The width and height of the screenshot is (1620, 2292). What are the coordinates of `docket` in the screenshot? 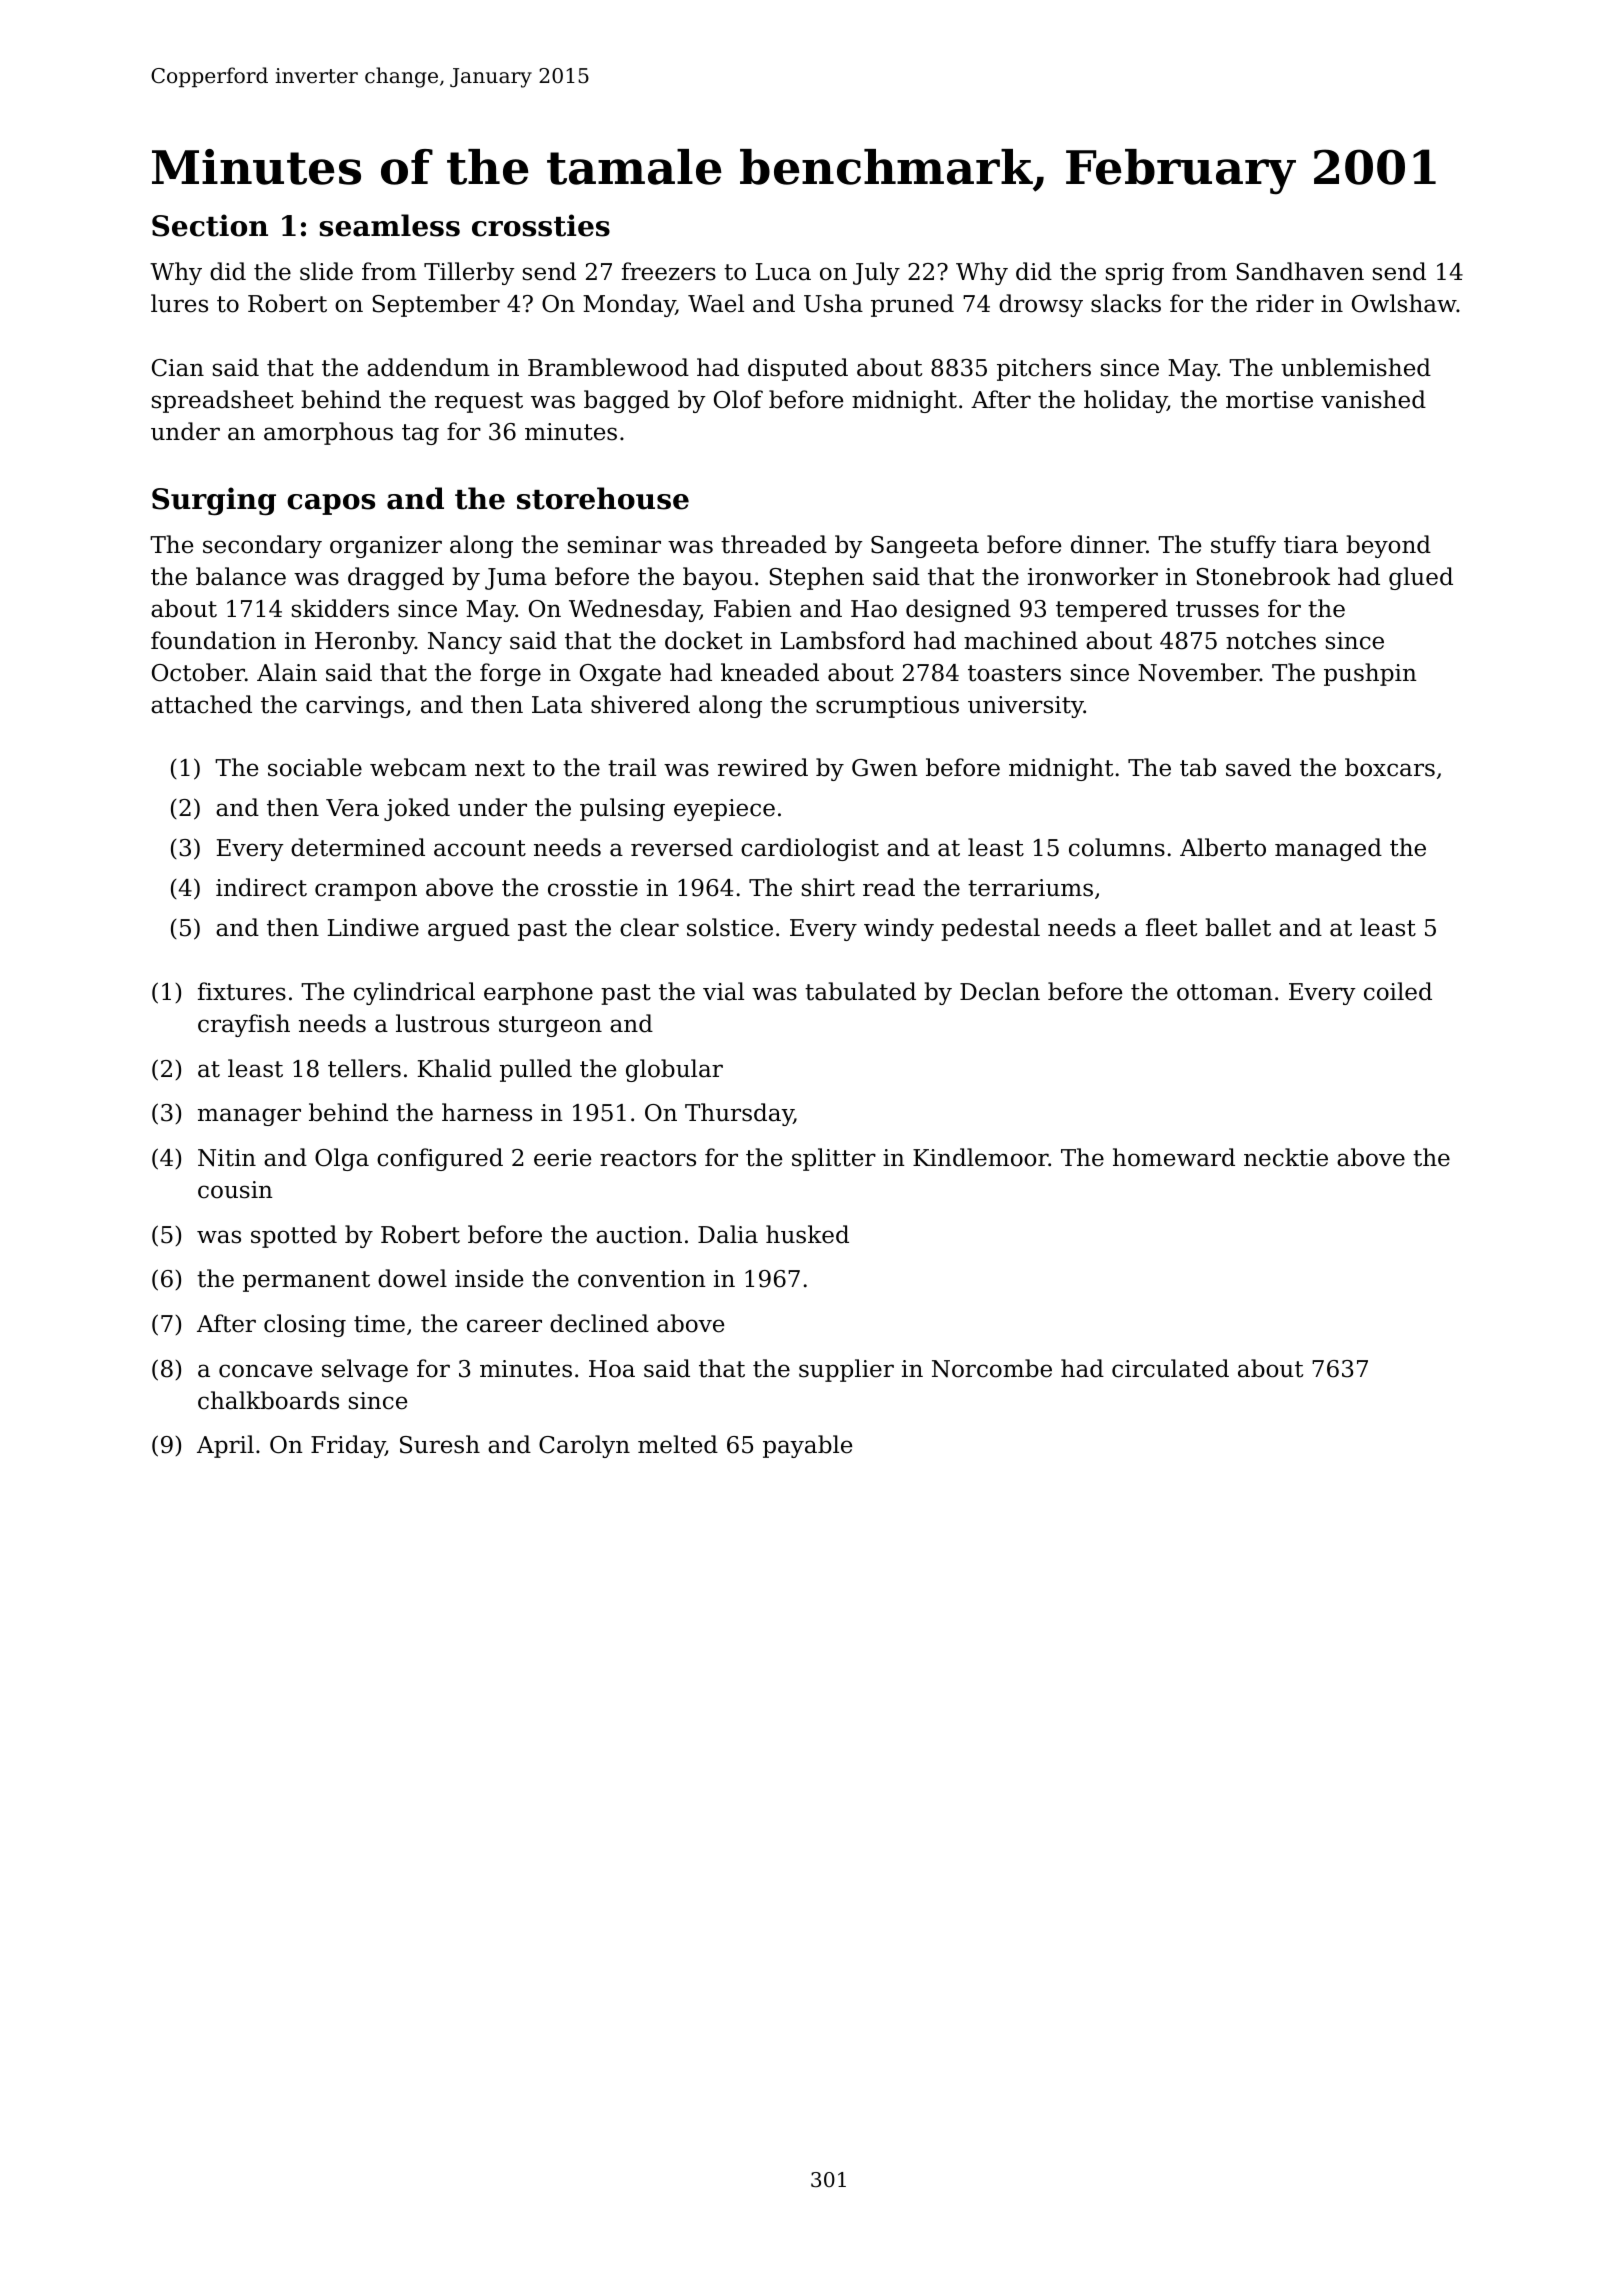 It's located at (704, 640).
